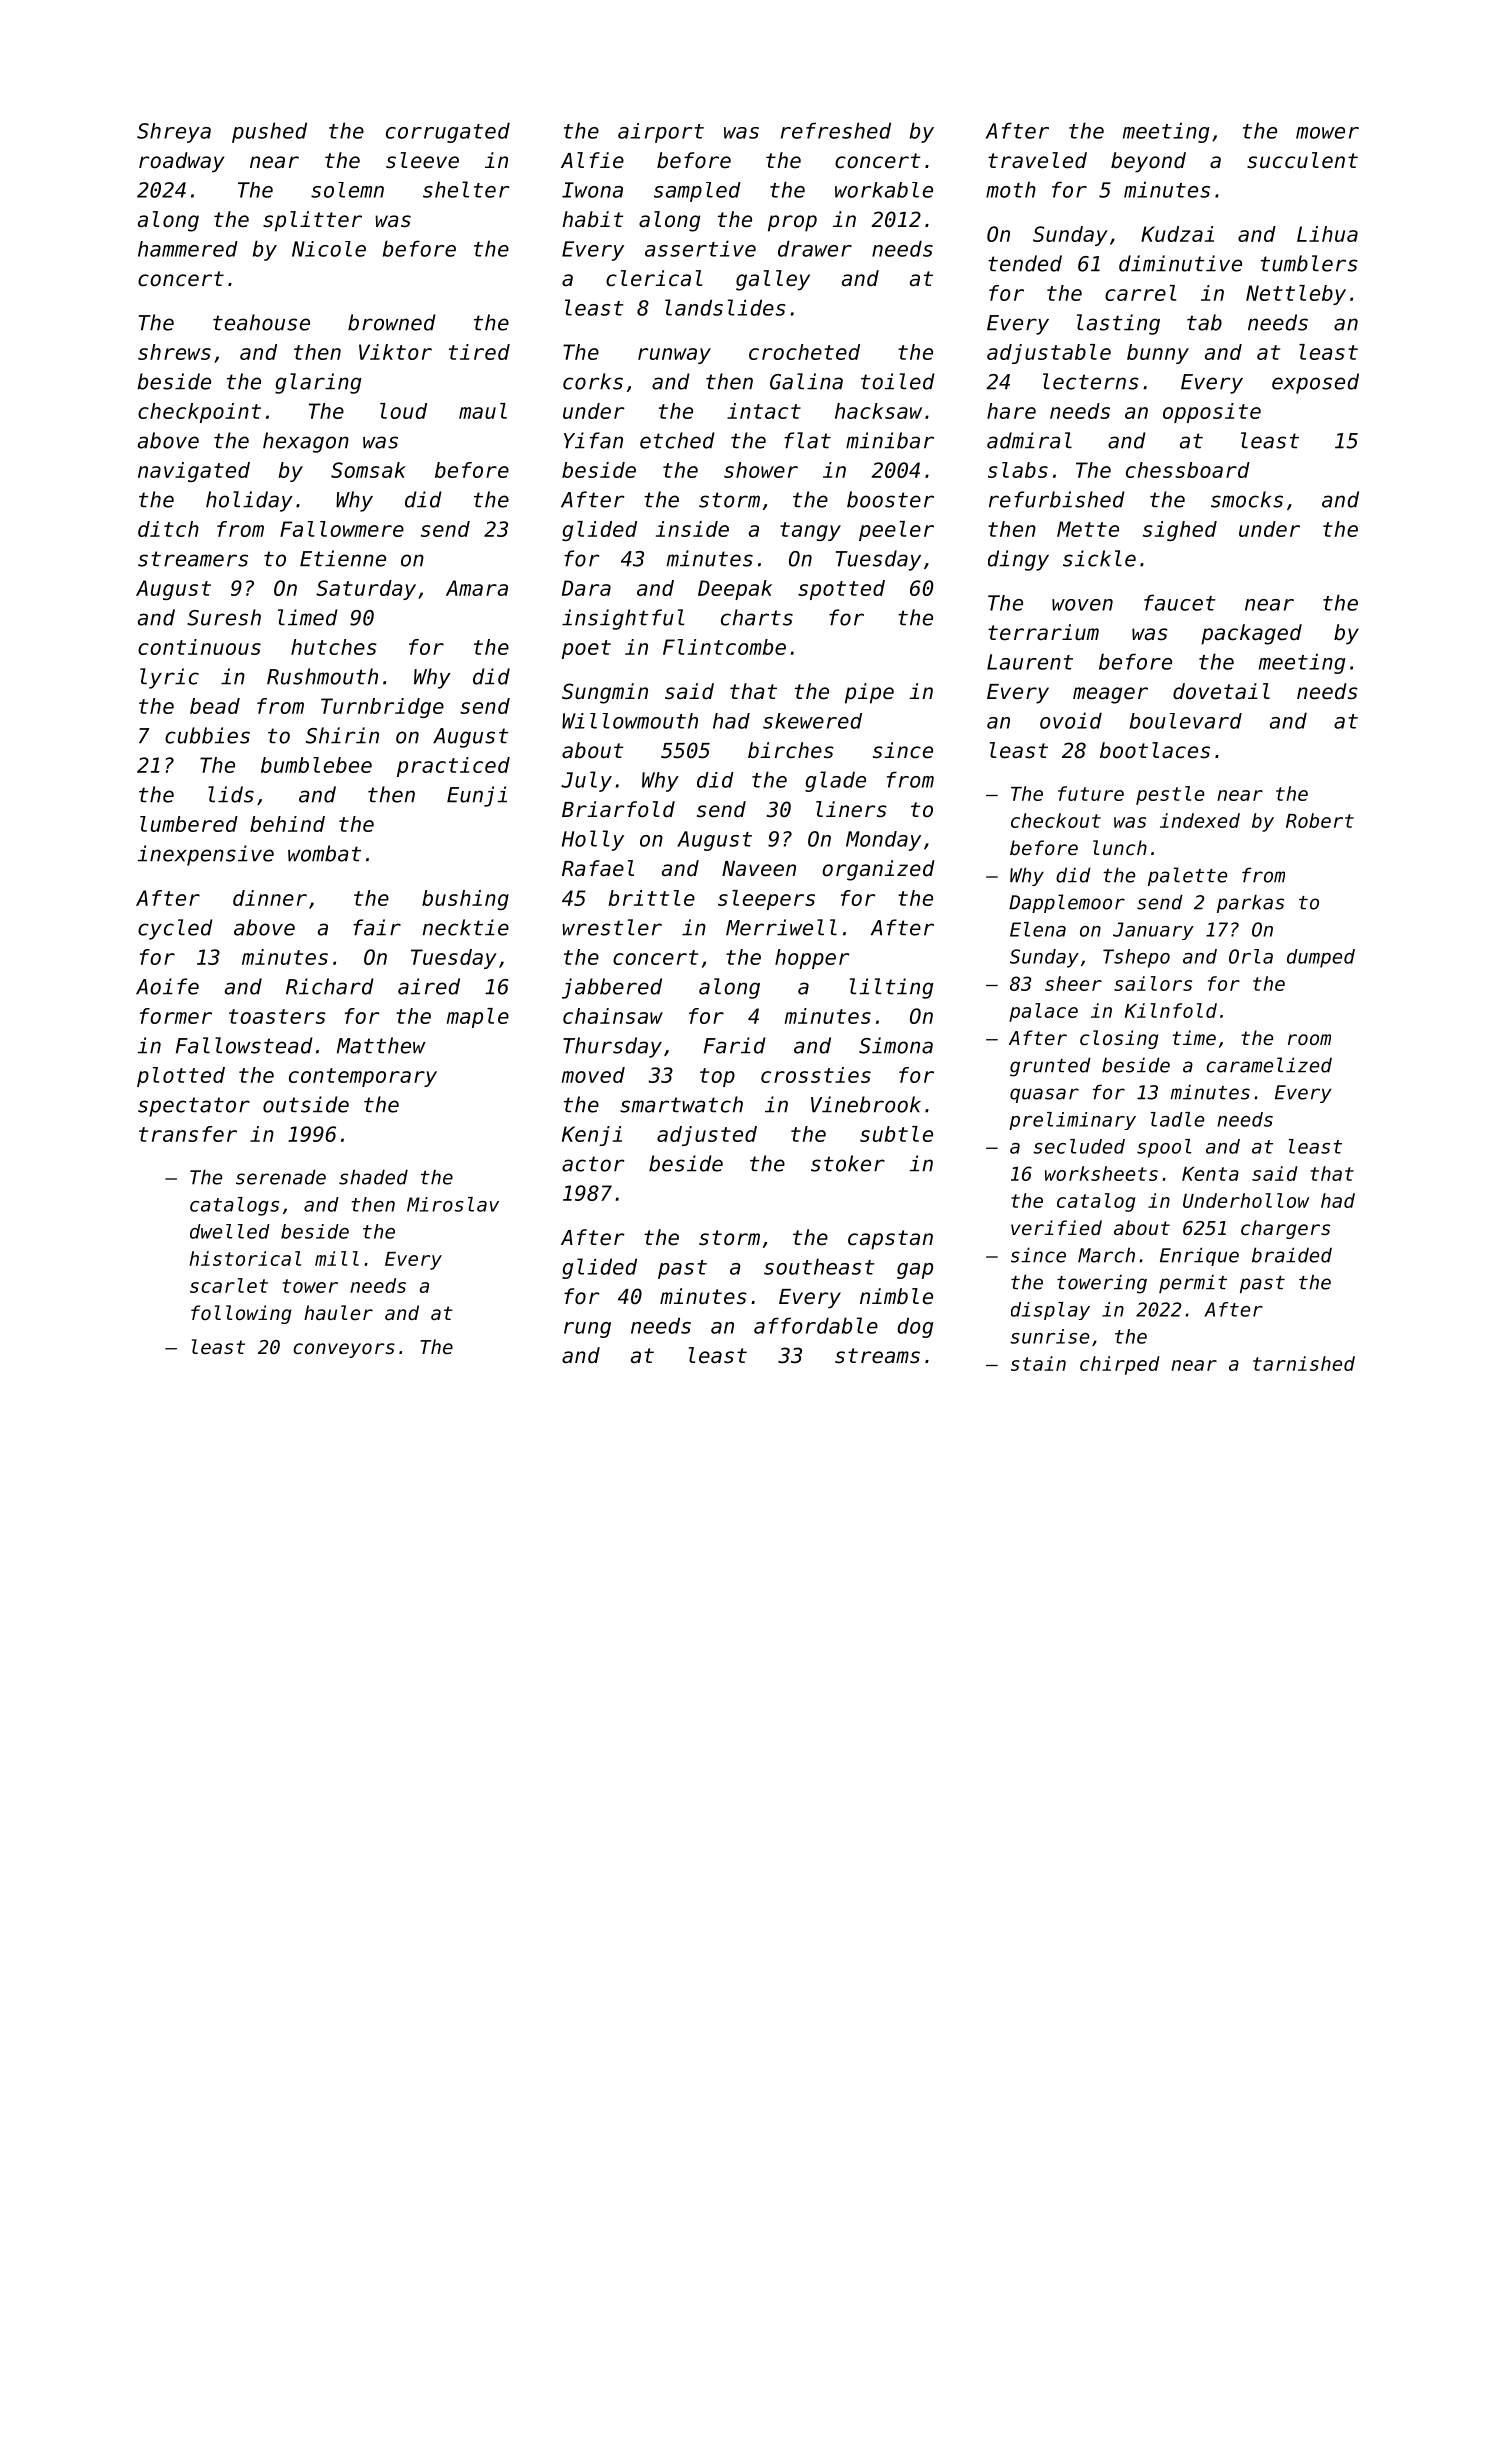 This screenshot has height=2464, width=1496. What do you see at coordinates (366, 590) in the screenshot?
I see `Saturday` at bounding box center [366, 590].
